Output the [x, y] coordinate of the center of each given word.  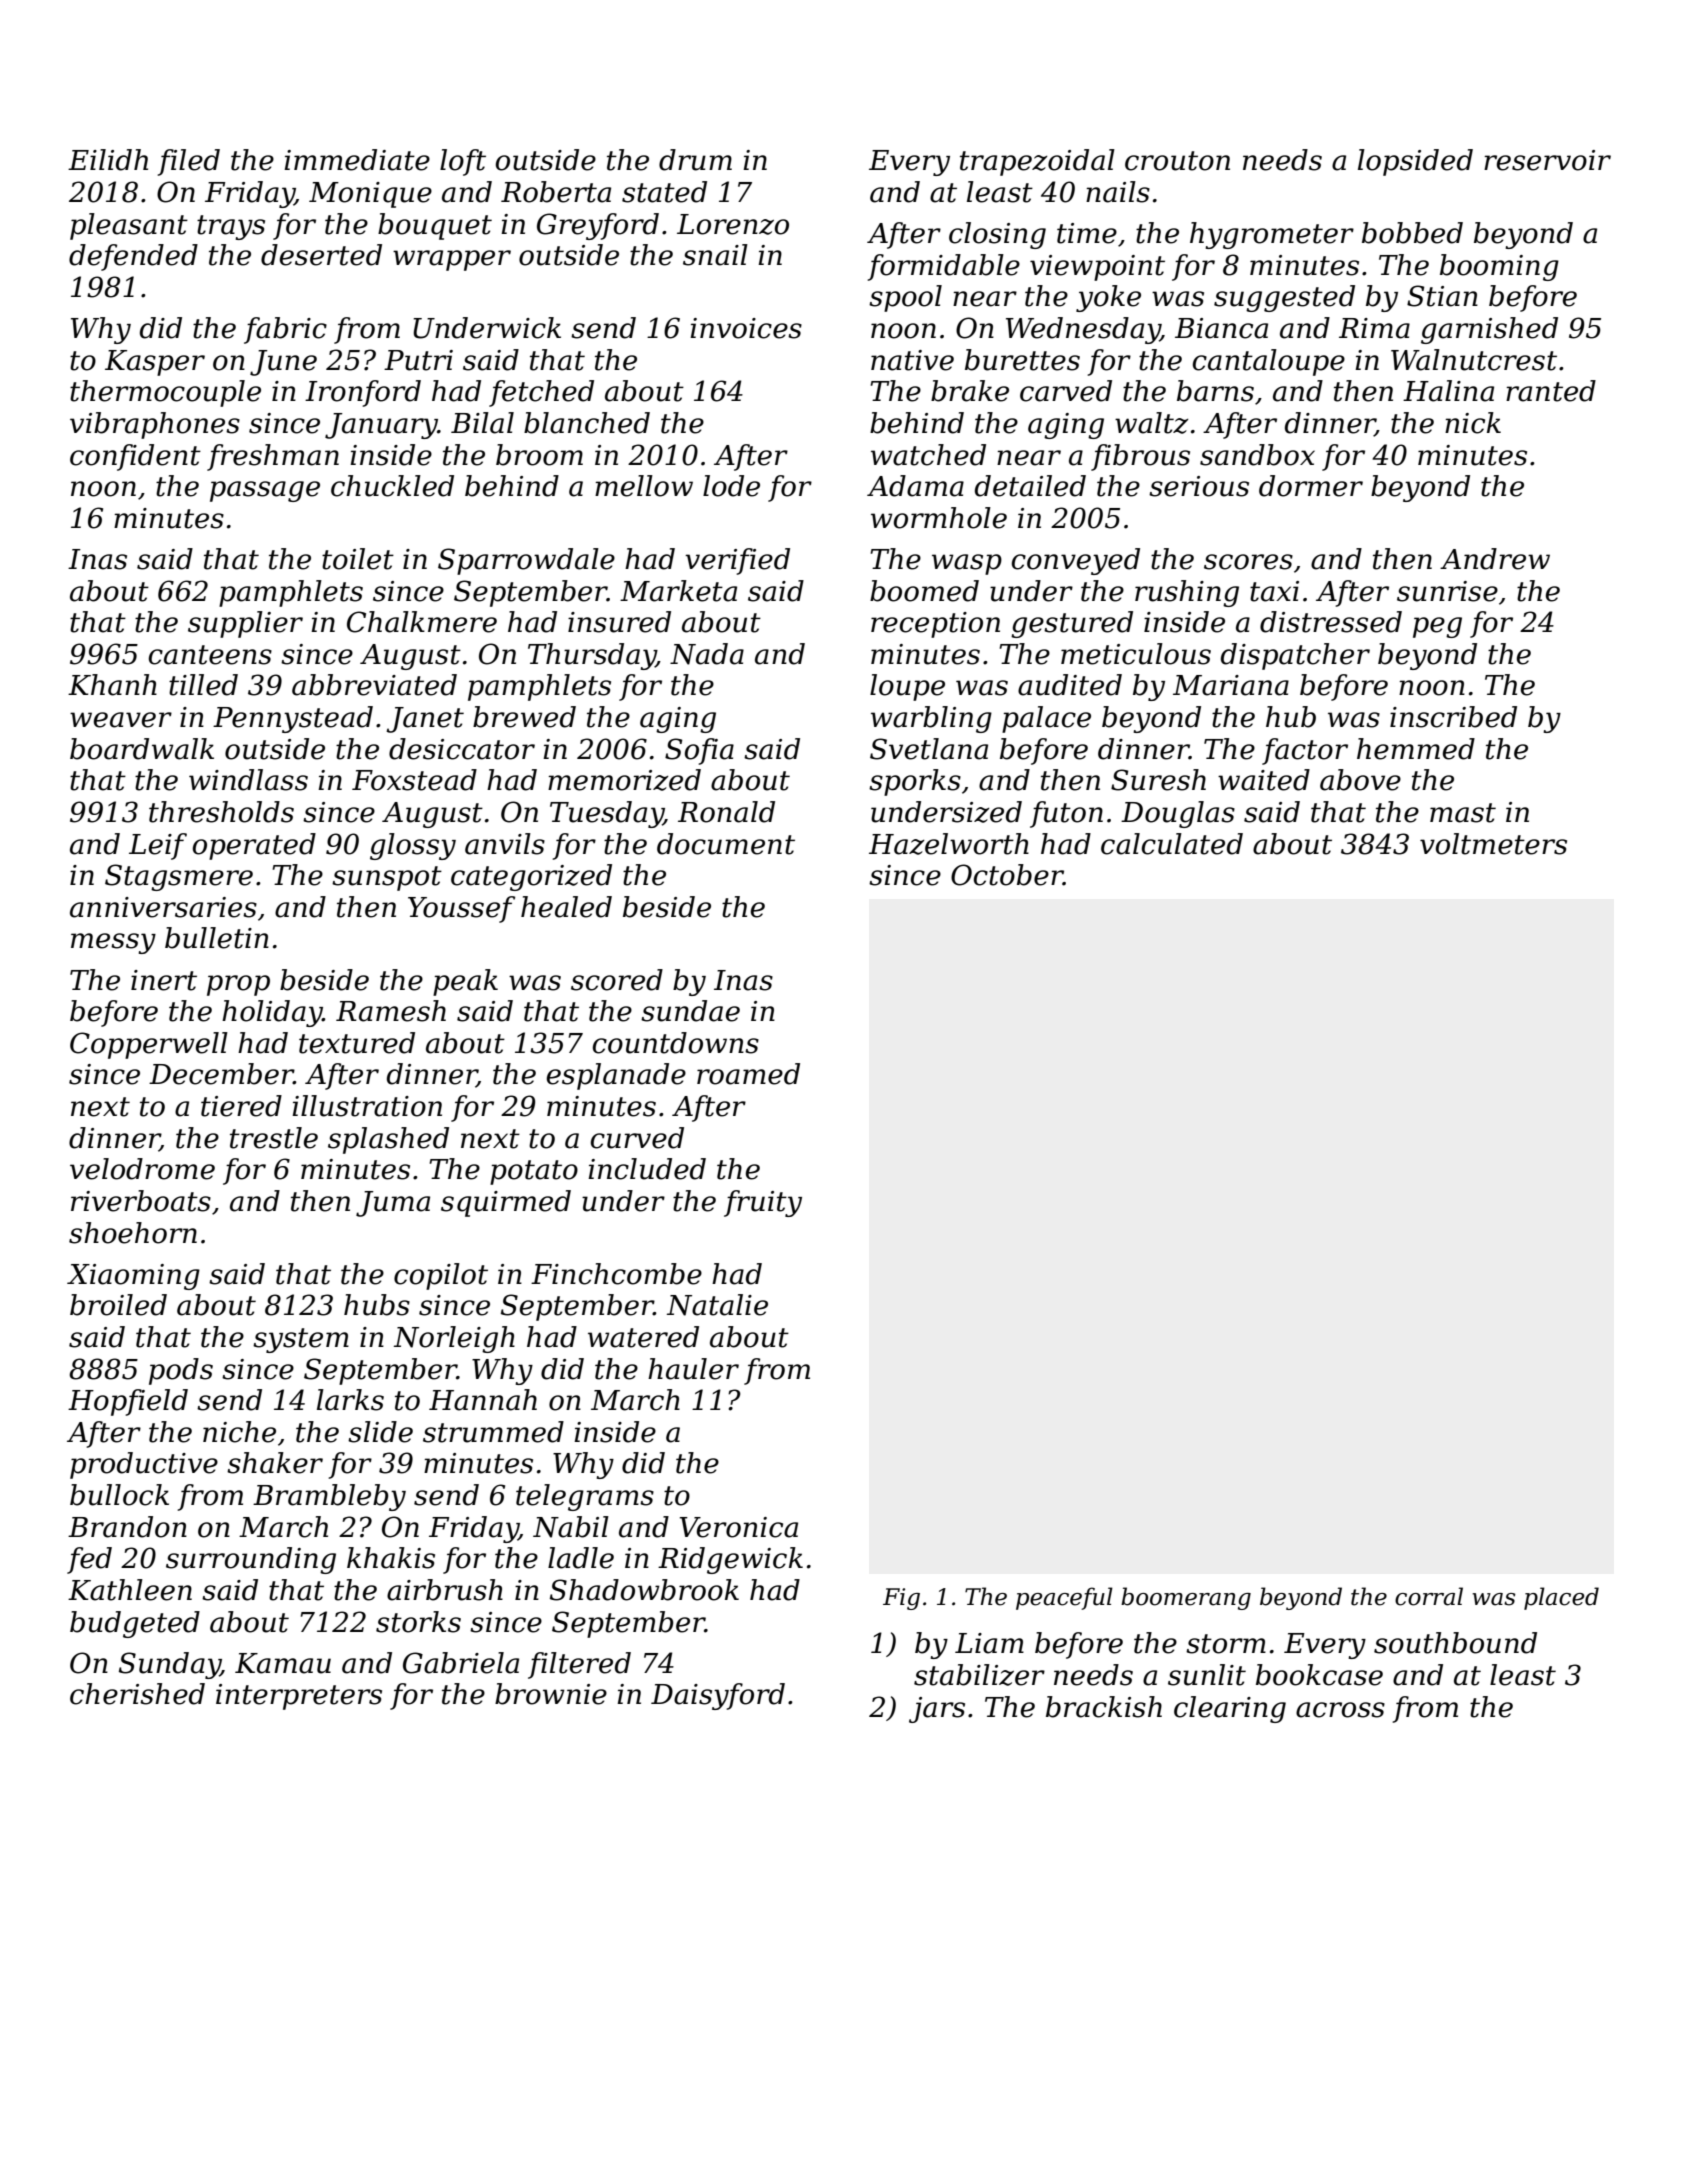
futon [1066, 814]
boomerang [1186, 1598]
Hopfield [128, 1402]
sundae [690, 1011]
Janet [425, 720]
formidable [943, 267]
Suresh [1158, 780]
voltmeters [1493, 844]
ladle [581, 1558]
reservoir [1547, 160]
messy [113, 943]
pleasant [129, 226]
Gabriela [461, 1663]
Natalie [717, 1305]
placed [1561, 1598]
